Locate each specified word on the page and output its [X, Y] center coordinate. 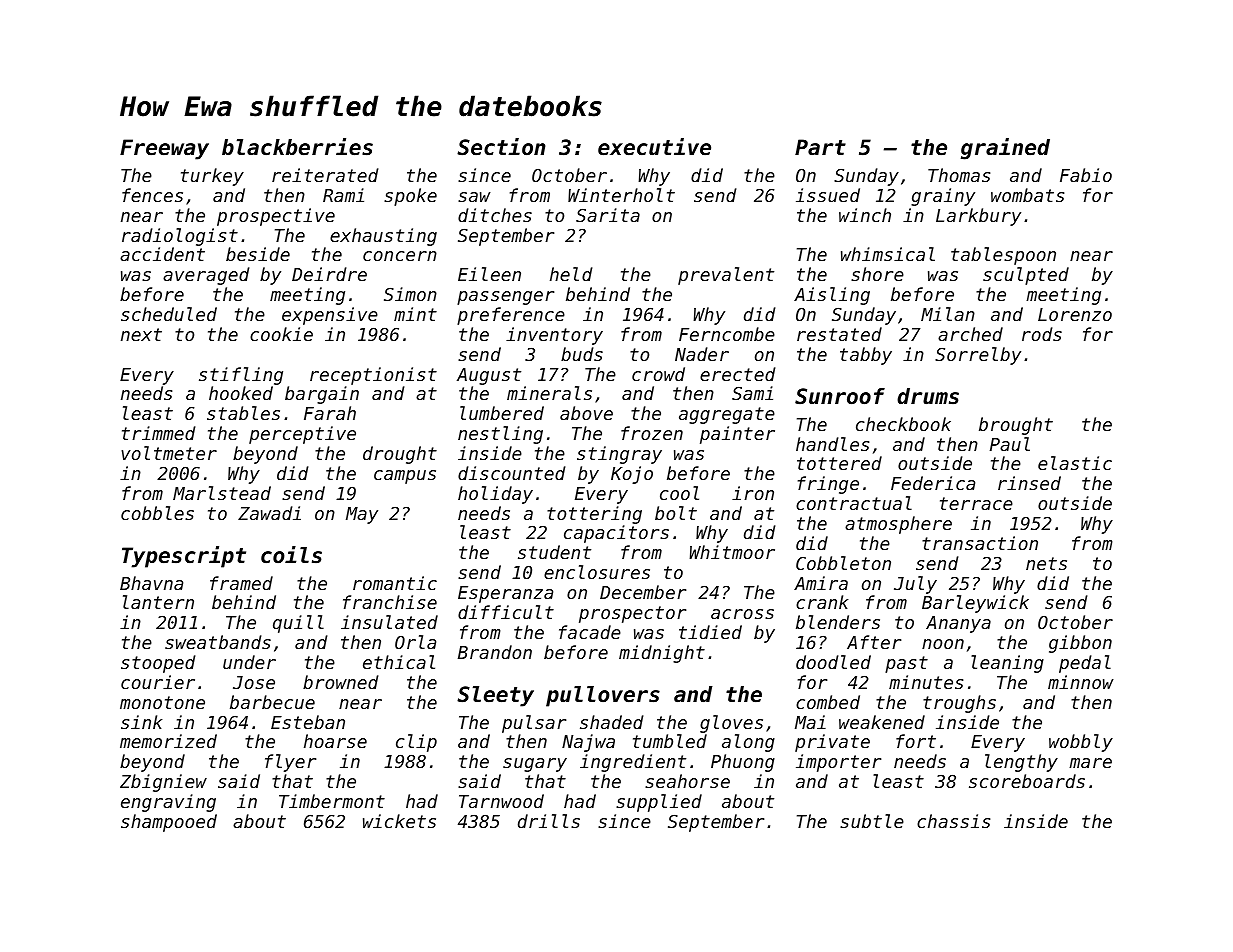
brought [1016, 426]
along [748, 743]
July [915, 585]
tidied [710, 632]
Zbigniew [163, 783]
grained [1005, 149]
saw [474, 197]
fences [152, 195]
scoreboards [1027, 781]
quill [298, 624]
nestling [500, 435]
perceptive [302, 435]
